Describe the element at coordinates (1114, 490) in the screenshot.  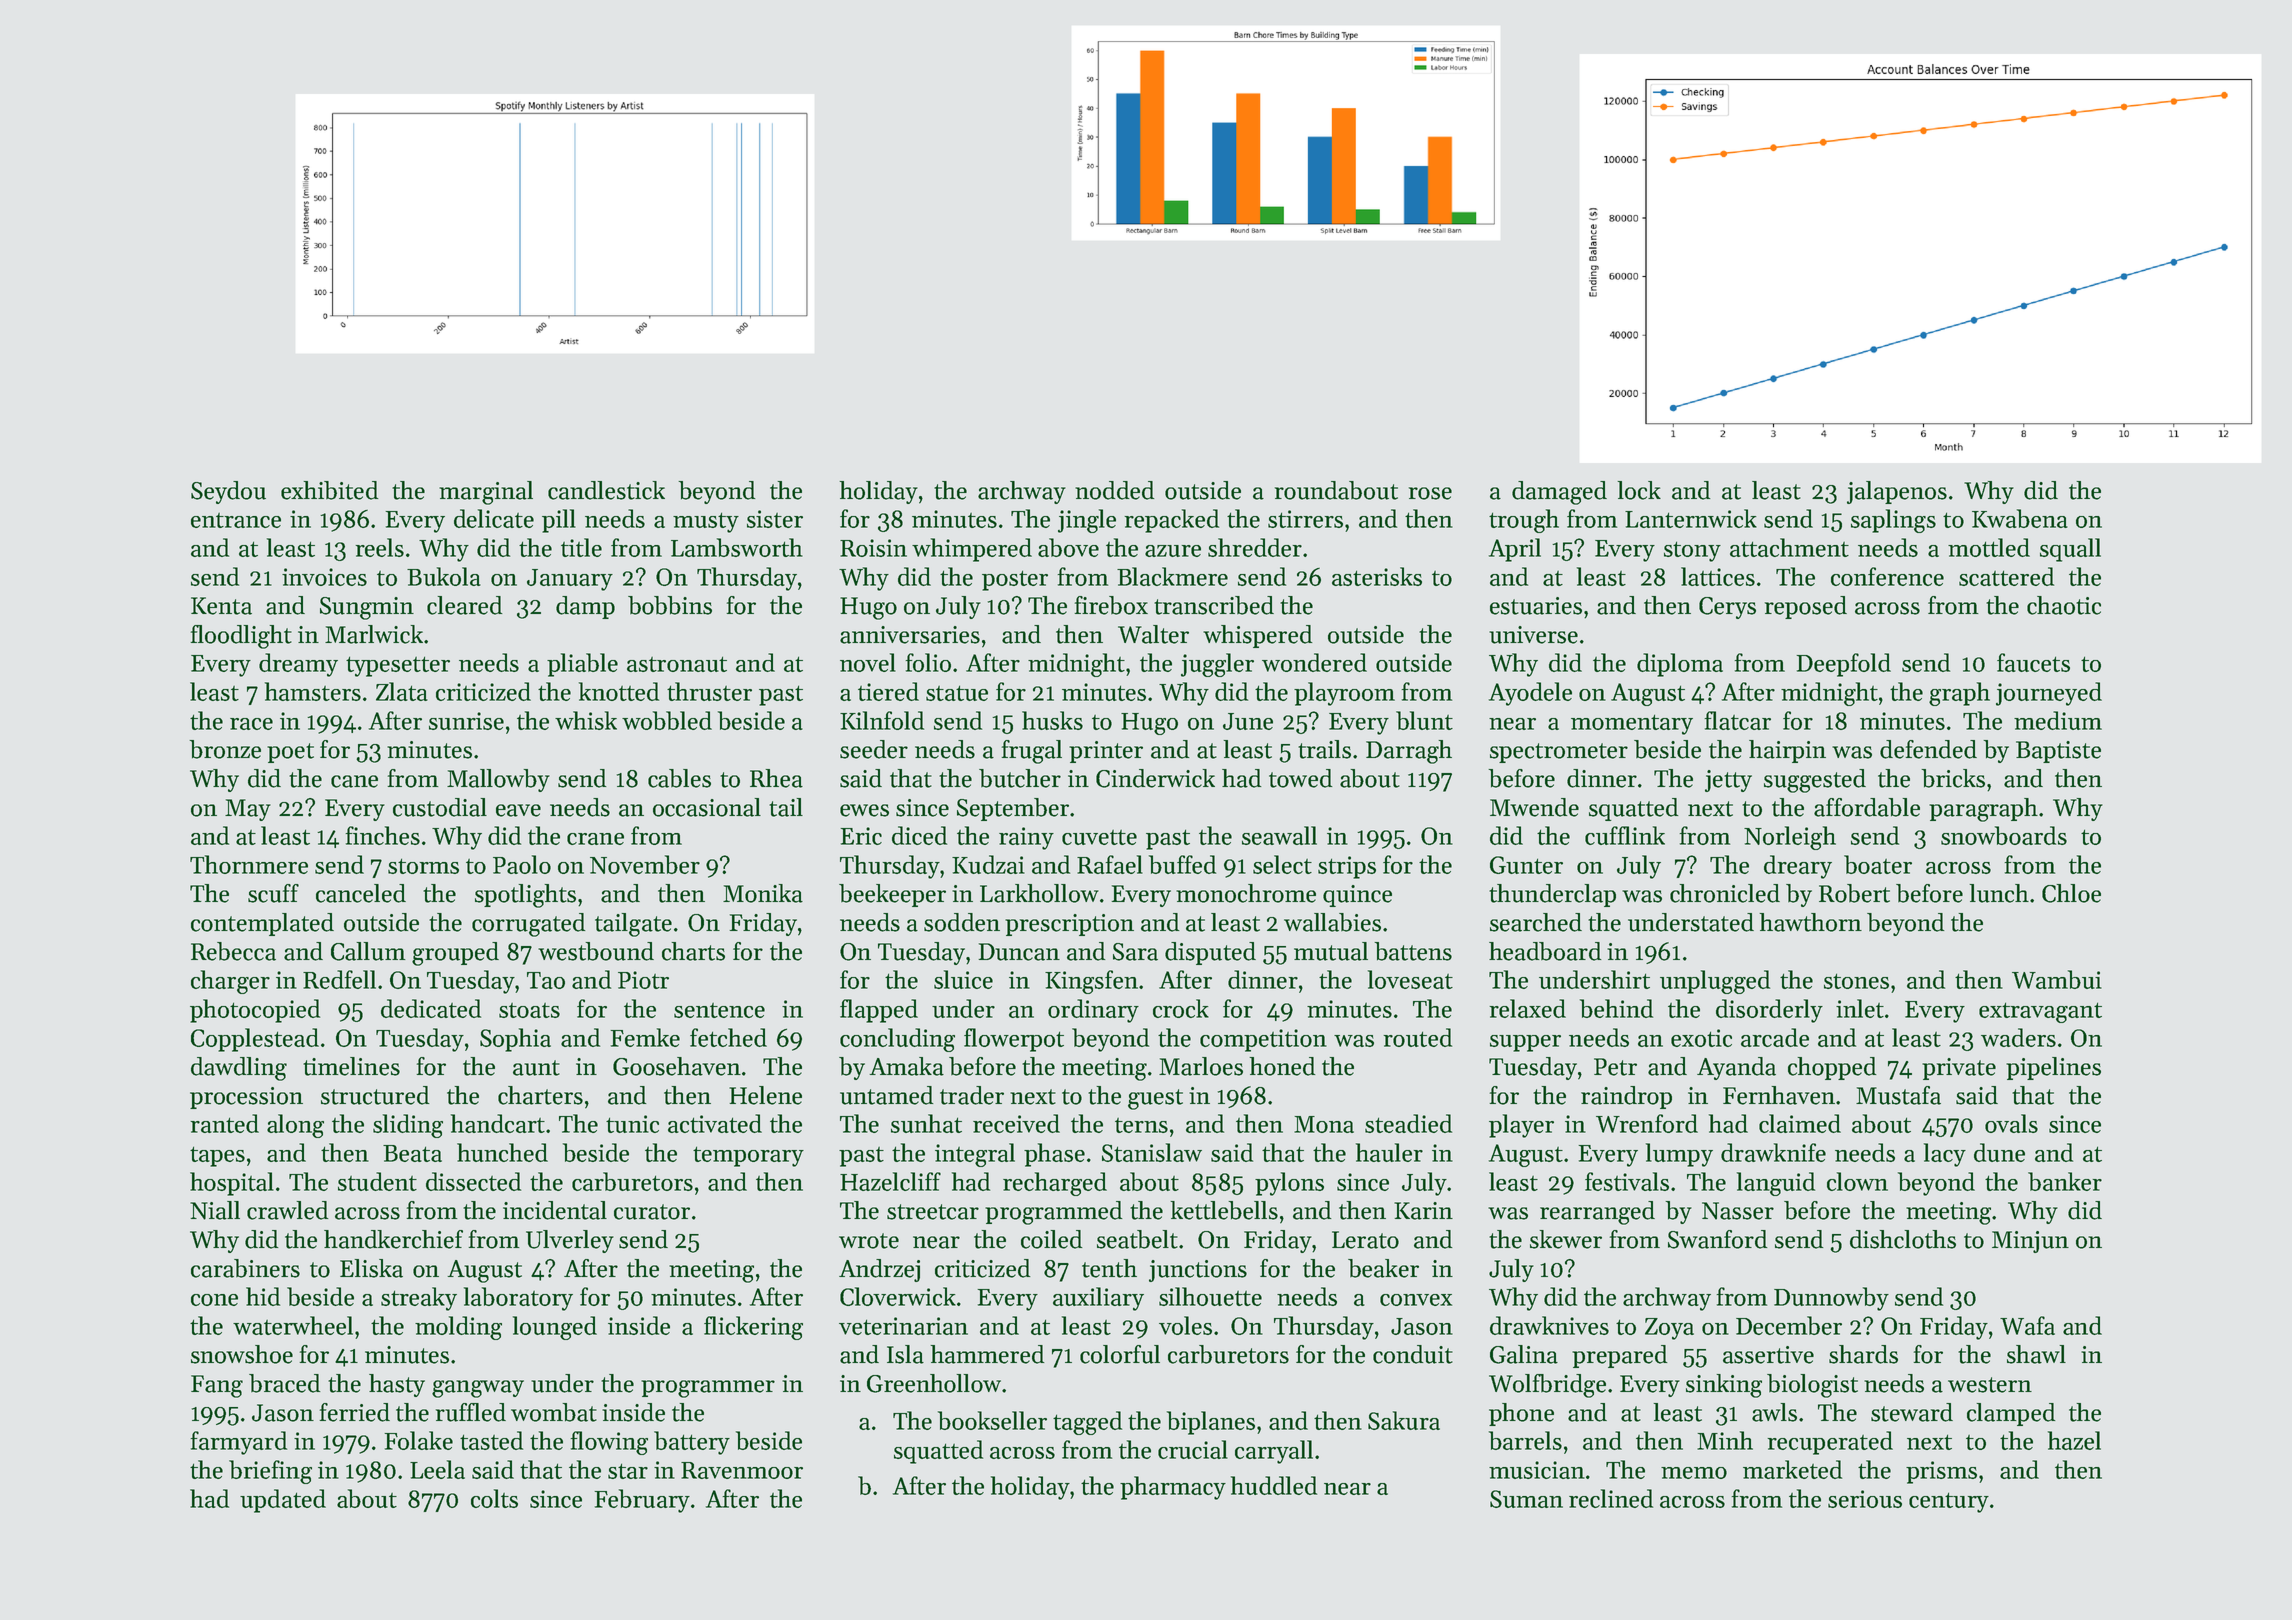
I see `nodded` at that location.
